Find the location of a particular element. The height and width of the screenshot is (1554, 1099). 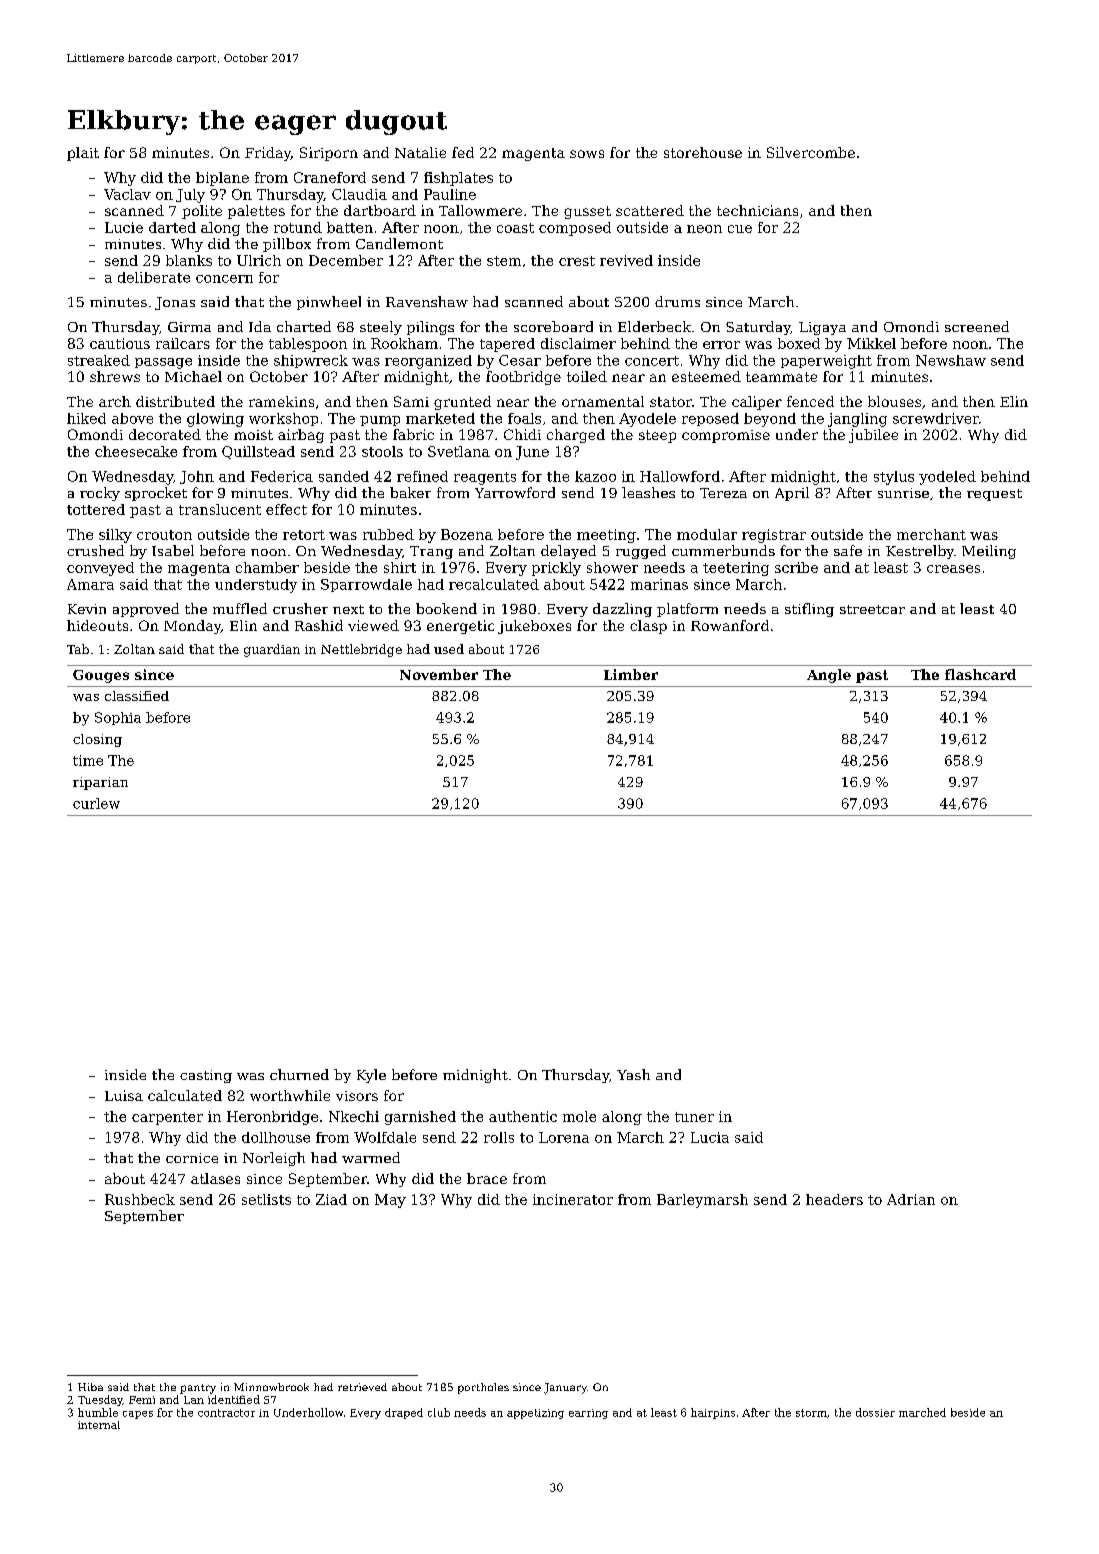

incinerator is located at coordinates (573, 1199).
